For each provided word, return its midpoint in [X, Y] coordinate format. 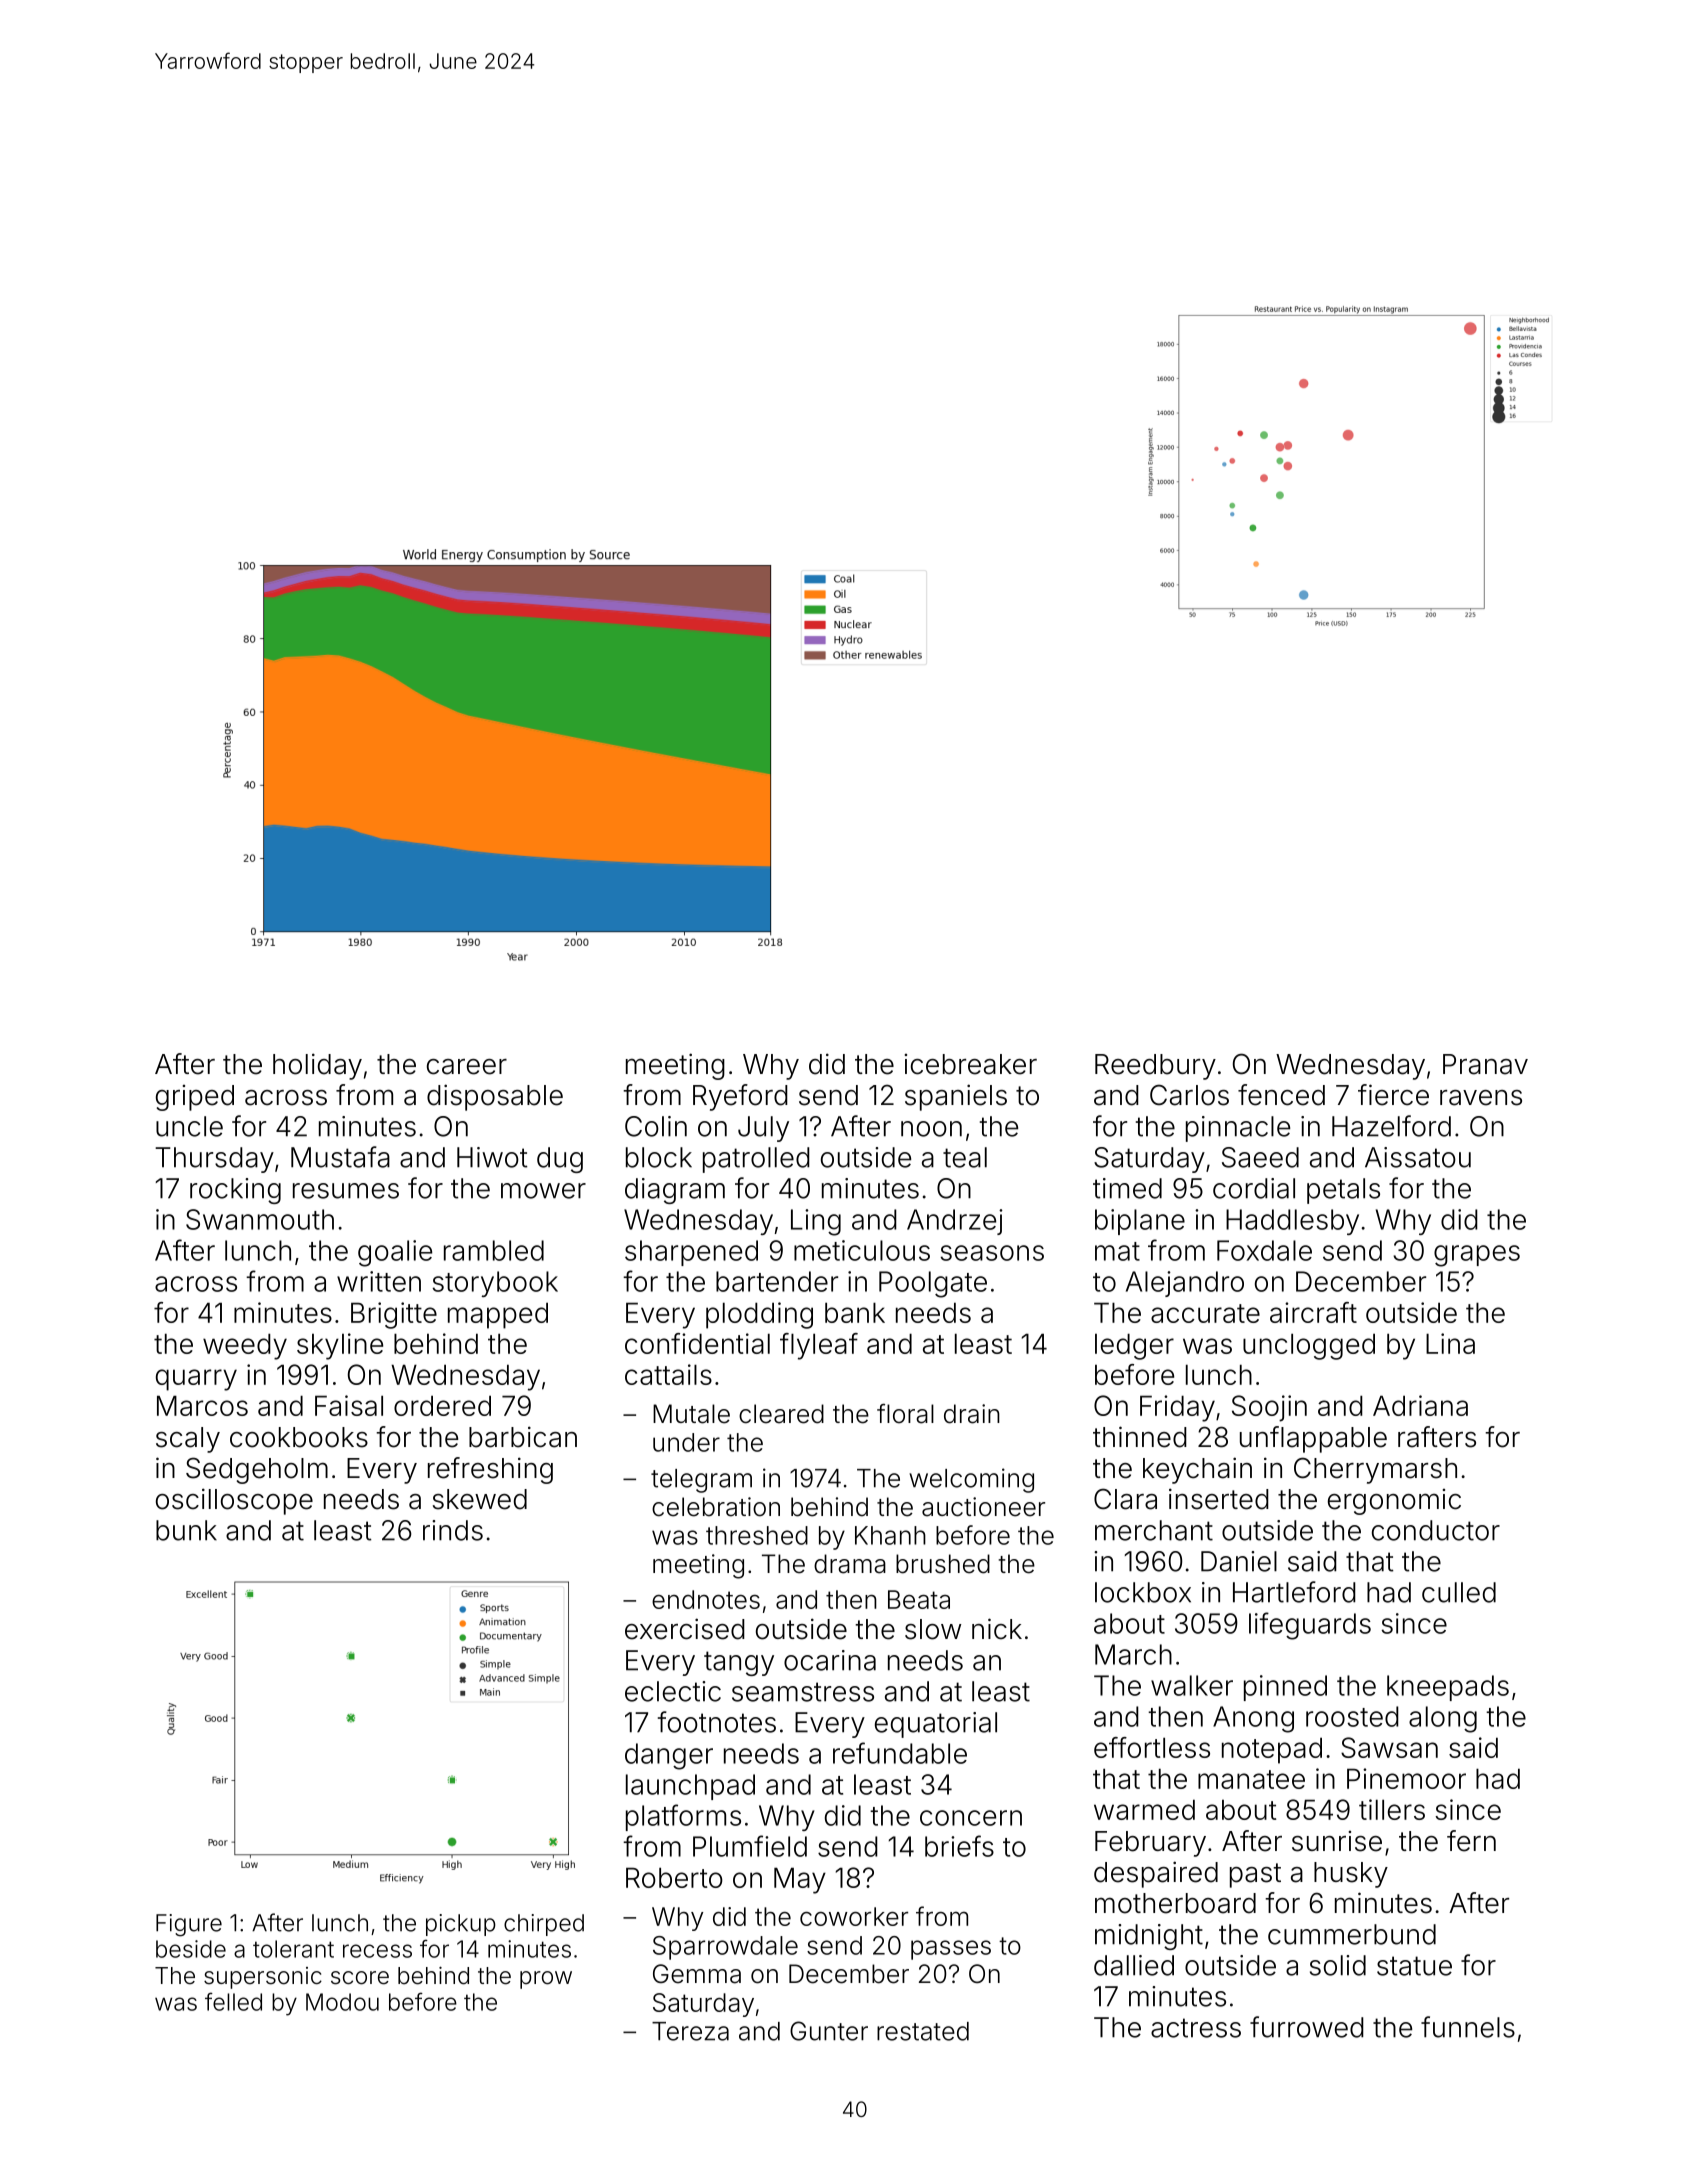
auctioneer [983, 1507]
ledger [1134, 1346]
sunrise [1337, 1841]
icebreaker [971, 1064]
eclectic [673, 1691]
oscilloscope [234, 1501]
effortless [1152, 1747]
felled [233, 2001]
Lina [1450, 1343]
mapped [498, 1315]
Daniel [1239, 1561]
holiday [317, 1066]
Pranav [1485, 1064]
